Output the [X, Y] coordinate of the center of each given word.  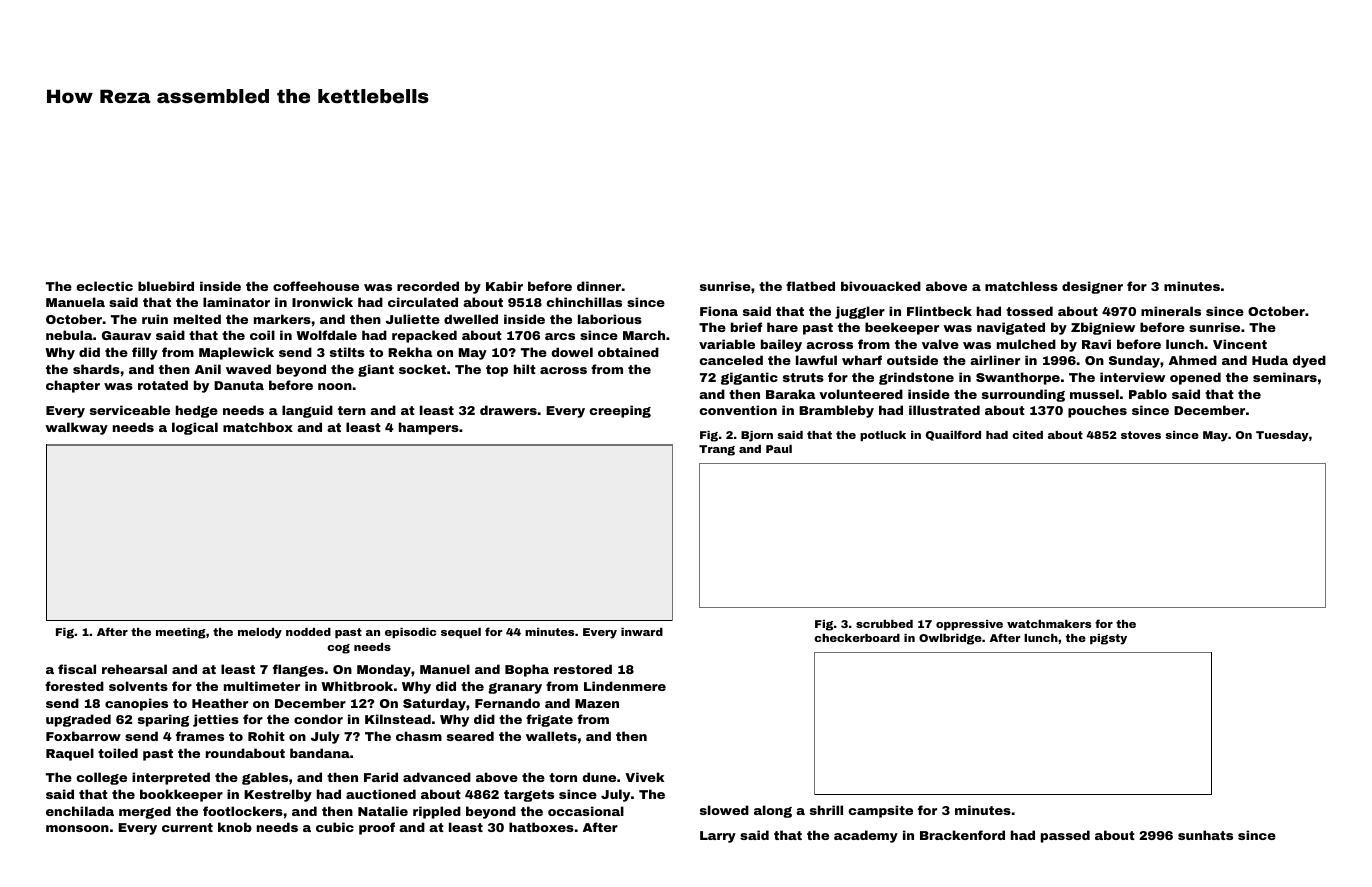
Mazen [597, 703]
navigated [1011, 328]
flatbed [810, 286]
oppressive [969, 625]
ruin [155, 319]
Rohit [266, 736]
